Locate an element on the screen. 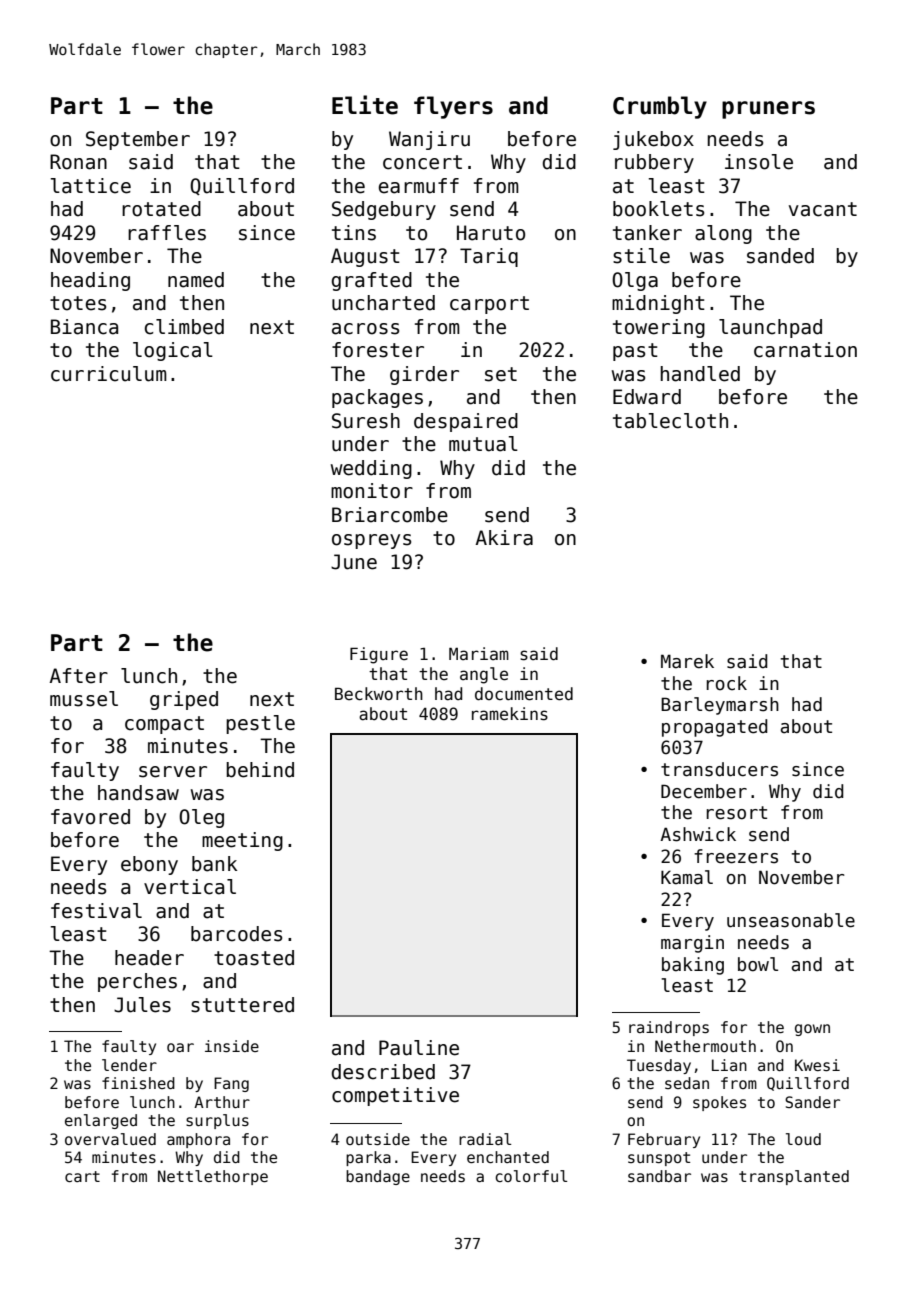 The height and width of the screenshot is (1316, 908). curriculum is located at coordinates (109, 374).
